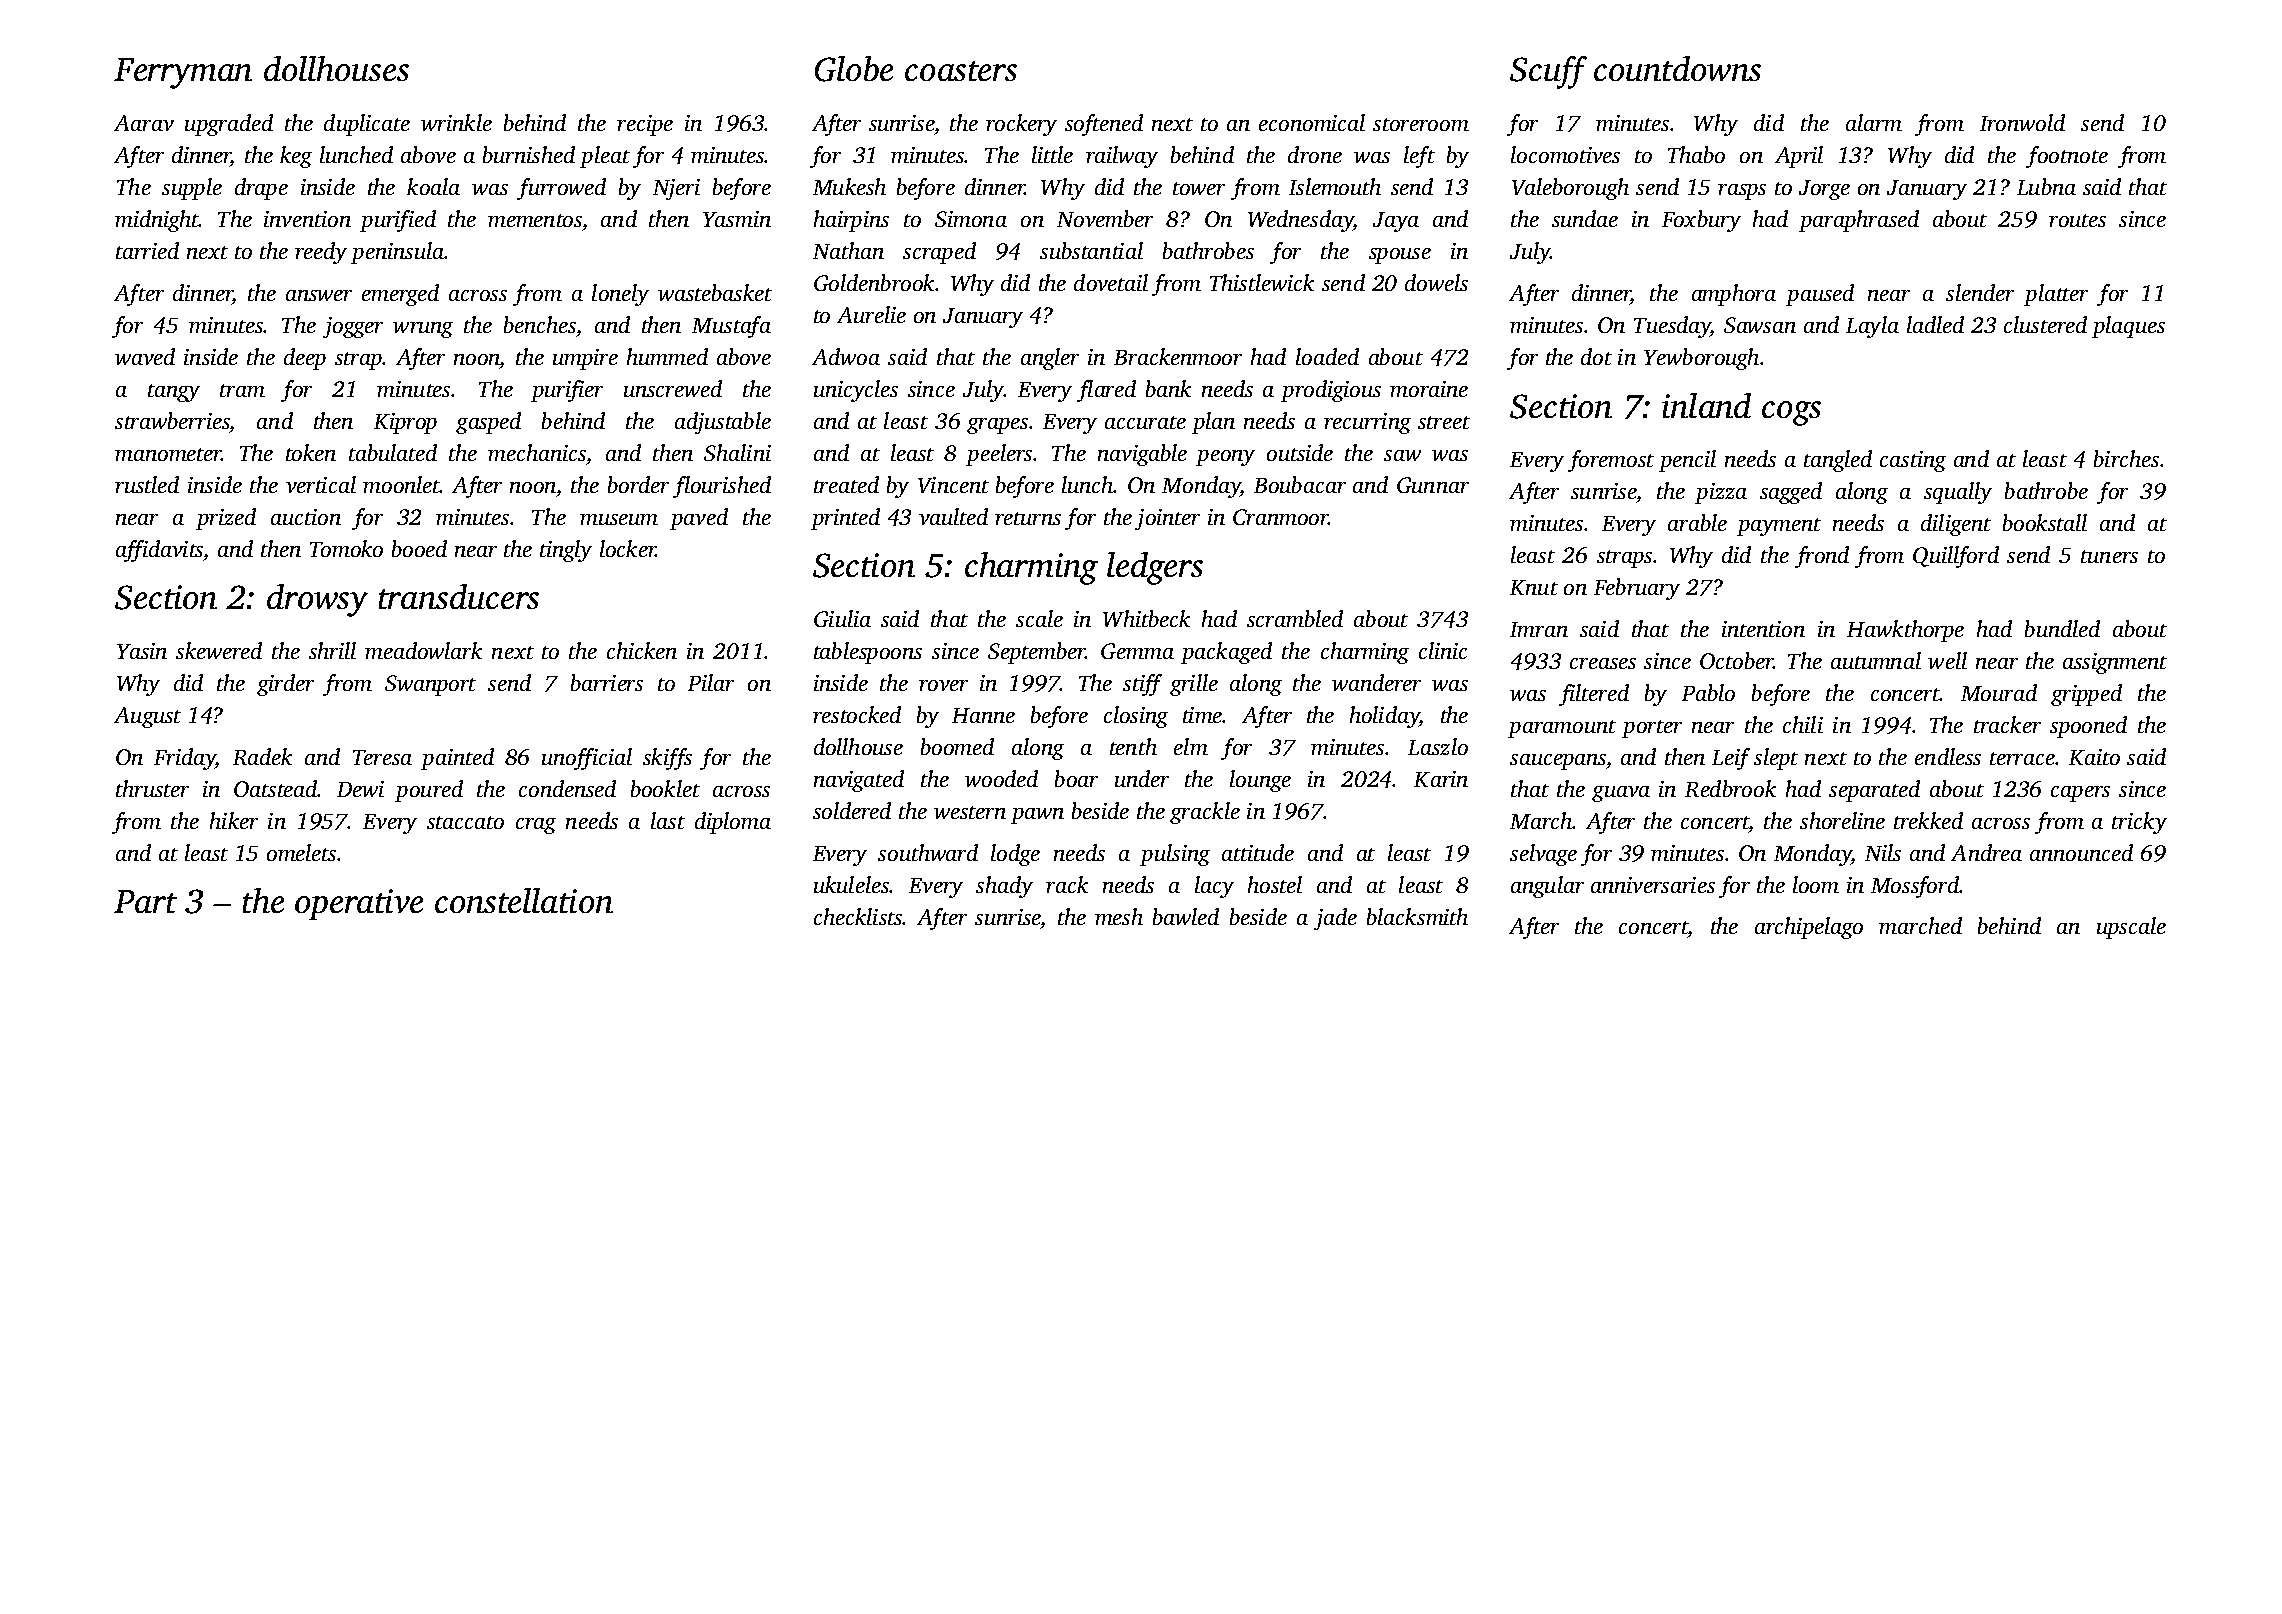 This screenshot has width=2282, height=1614. Describe the element at coordinates (183, 73) in the screenshot. I see `Ferryman` at that location.
